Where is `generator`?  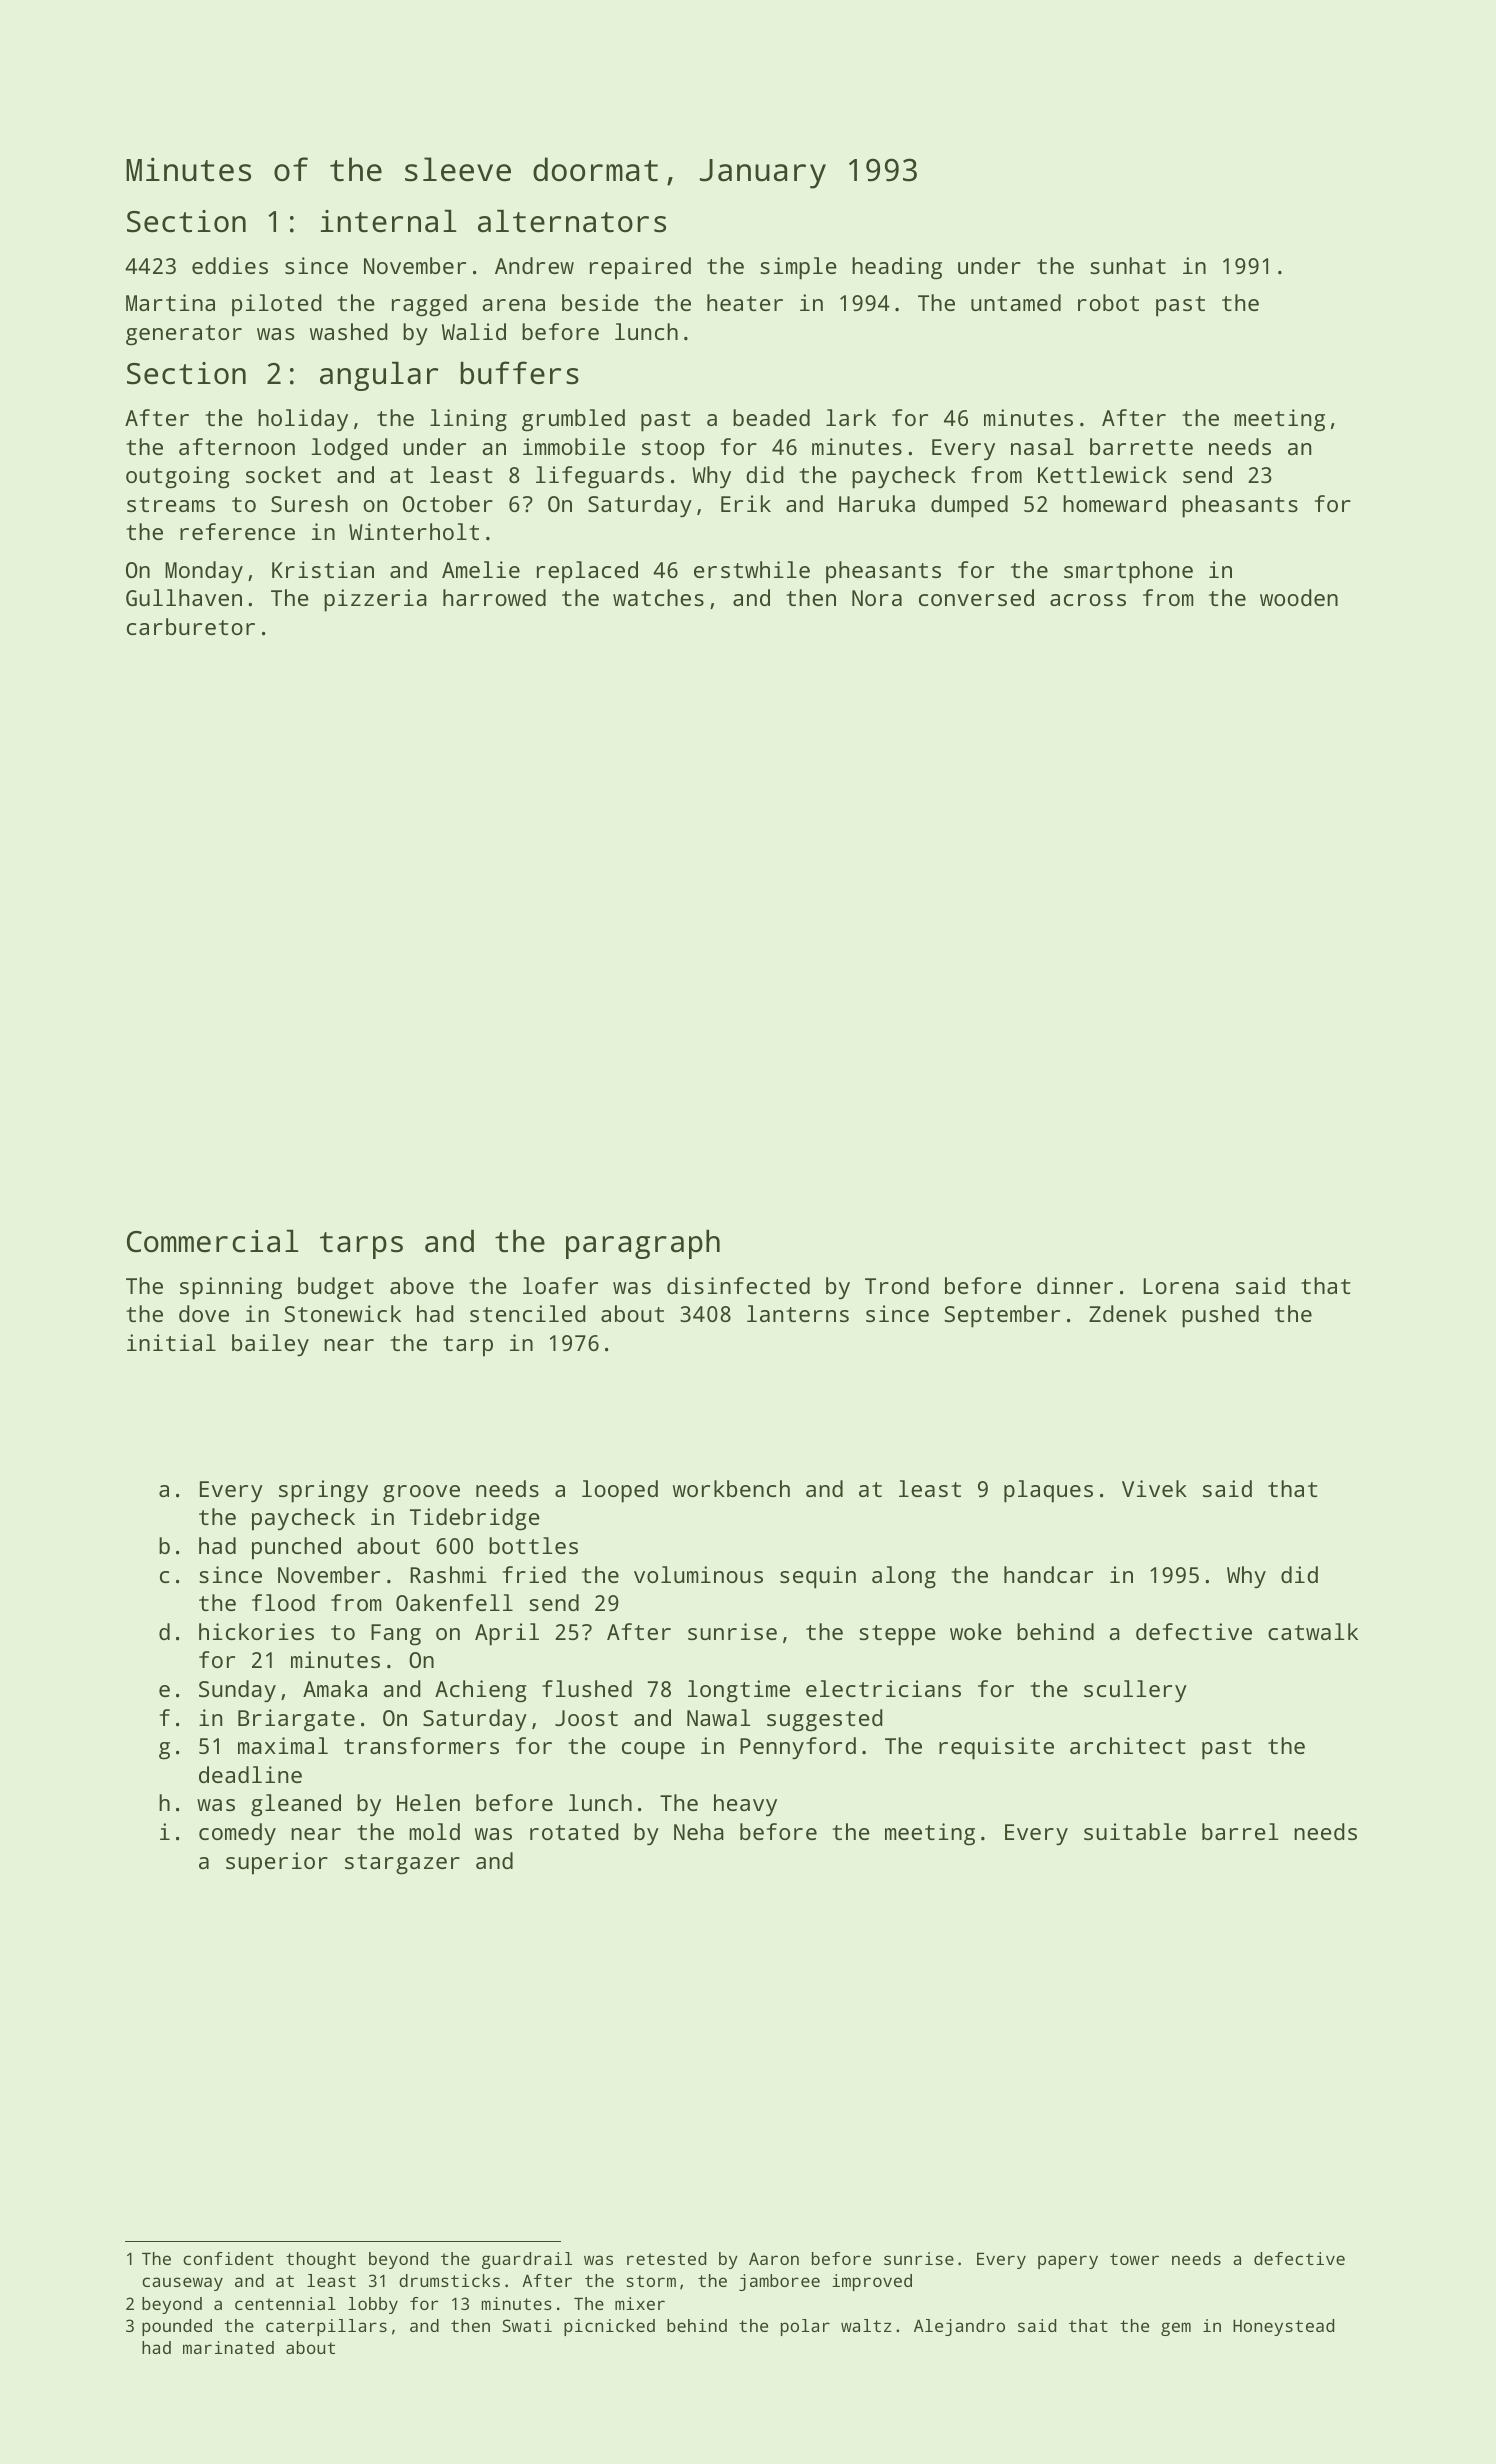 generator is located at coordinates (184, 335).
